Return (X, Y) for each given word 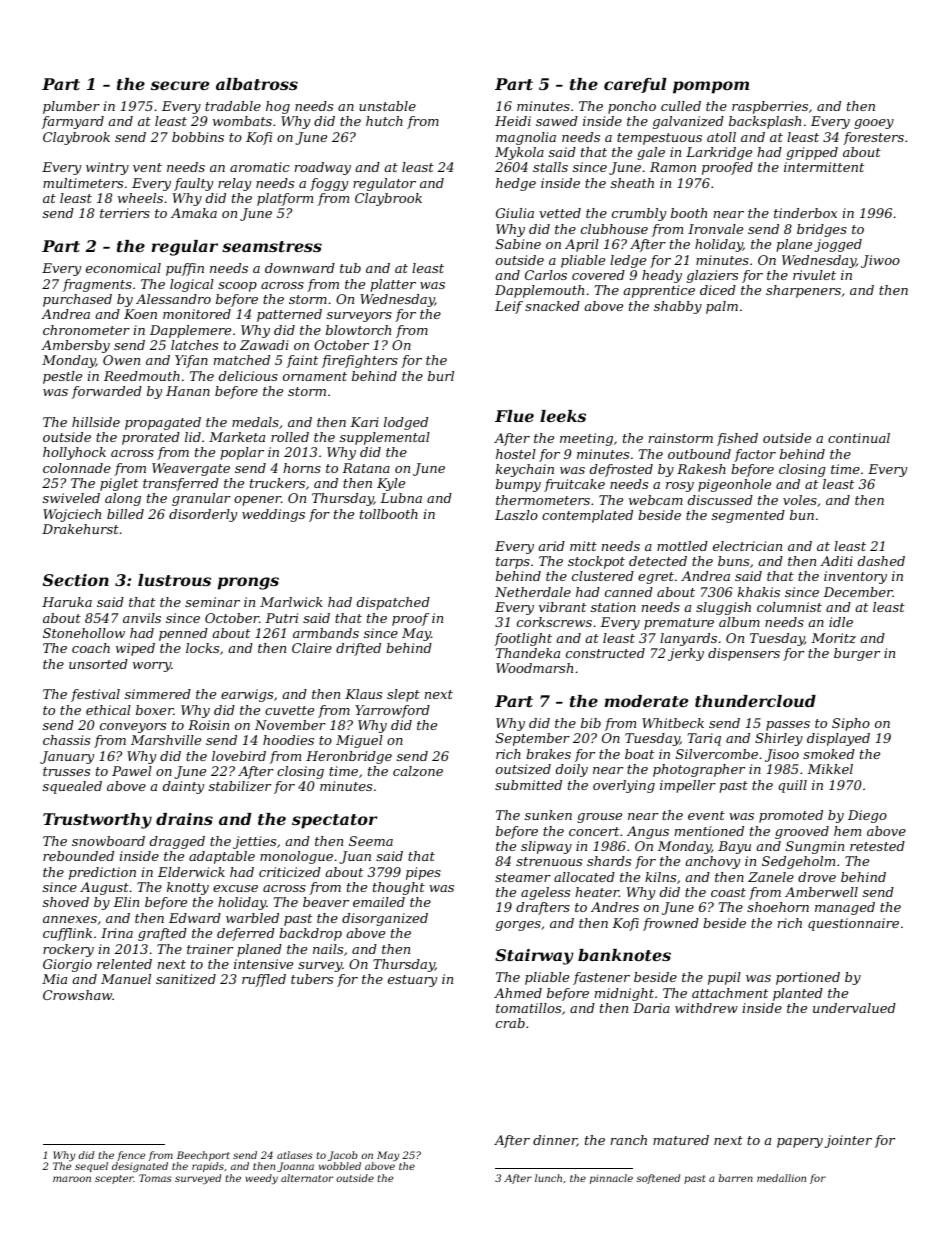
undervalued (854, 1008)
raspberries (770, 107)
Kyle (391, 484)
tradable (233, 106)
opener (257, 501)
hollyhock (74, 453)
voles (800, 500)
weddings (273, 515)
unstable (387, 106)
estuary (412, 981)
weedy (262, 1179)
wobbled (340, 1166)
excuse (235, 888)
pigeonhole (734, 485)
